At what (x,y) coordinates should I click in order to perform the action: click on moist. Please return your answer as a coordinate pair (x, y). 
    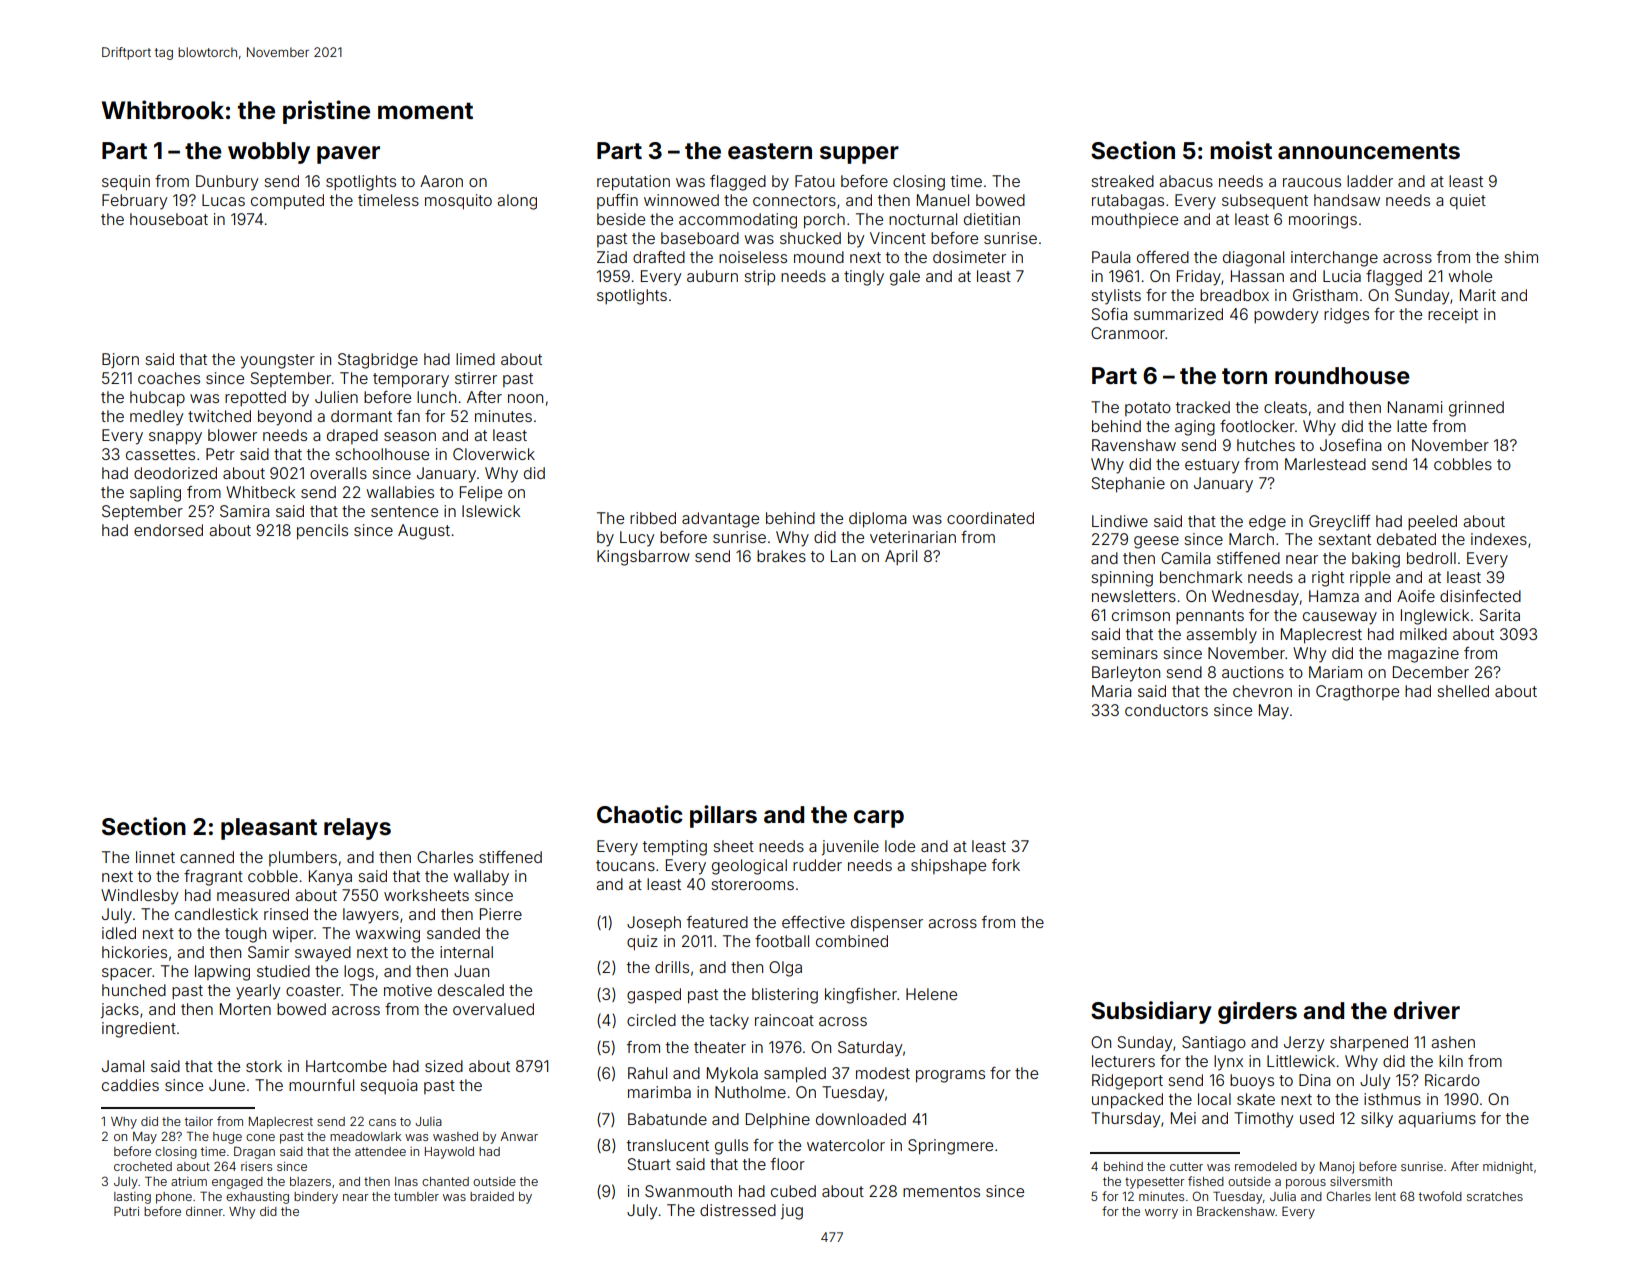
    Looking at the image, I should click on (1241, 150).
